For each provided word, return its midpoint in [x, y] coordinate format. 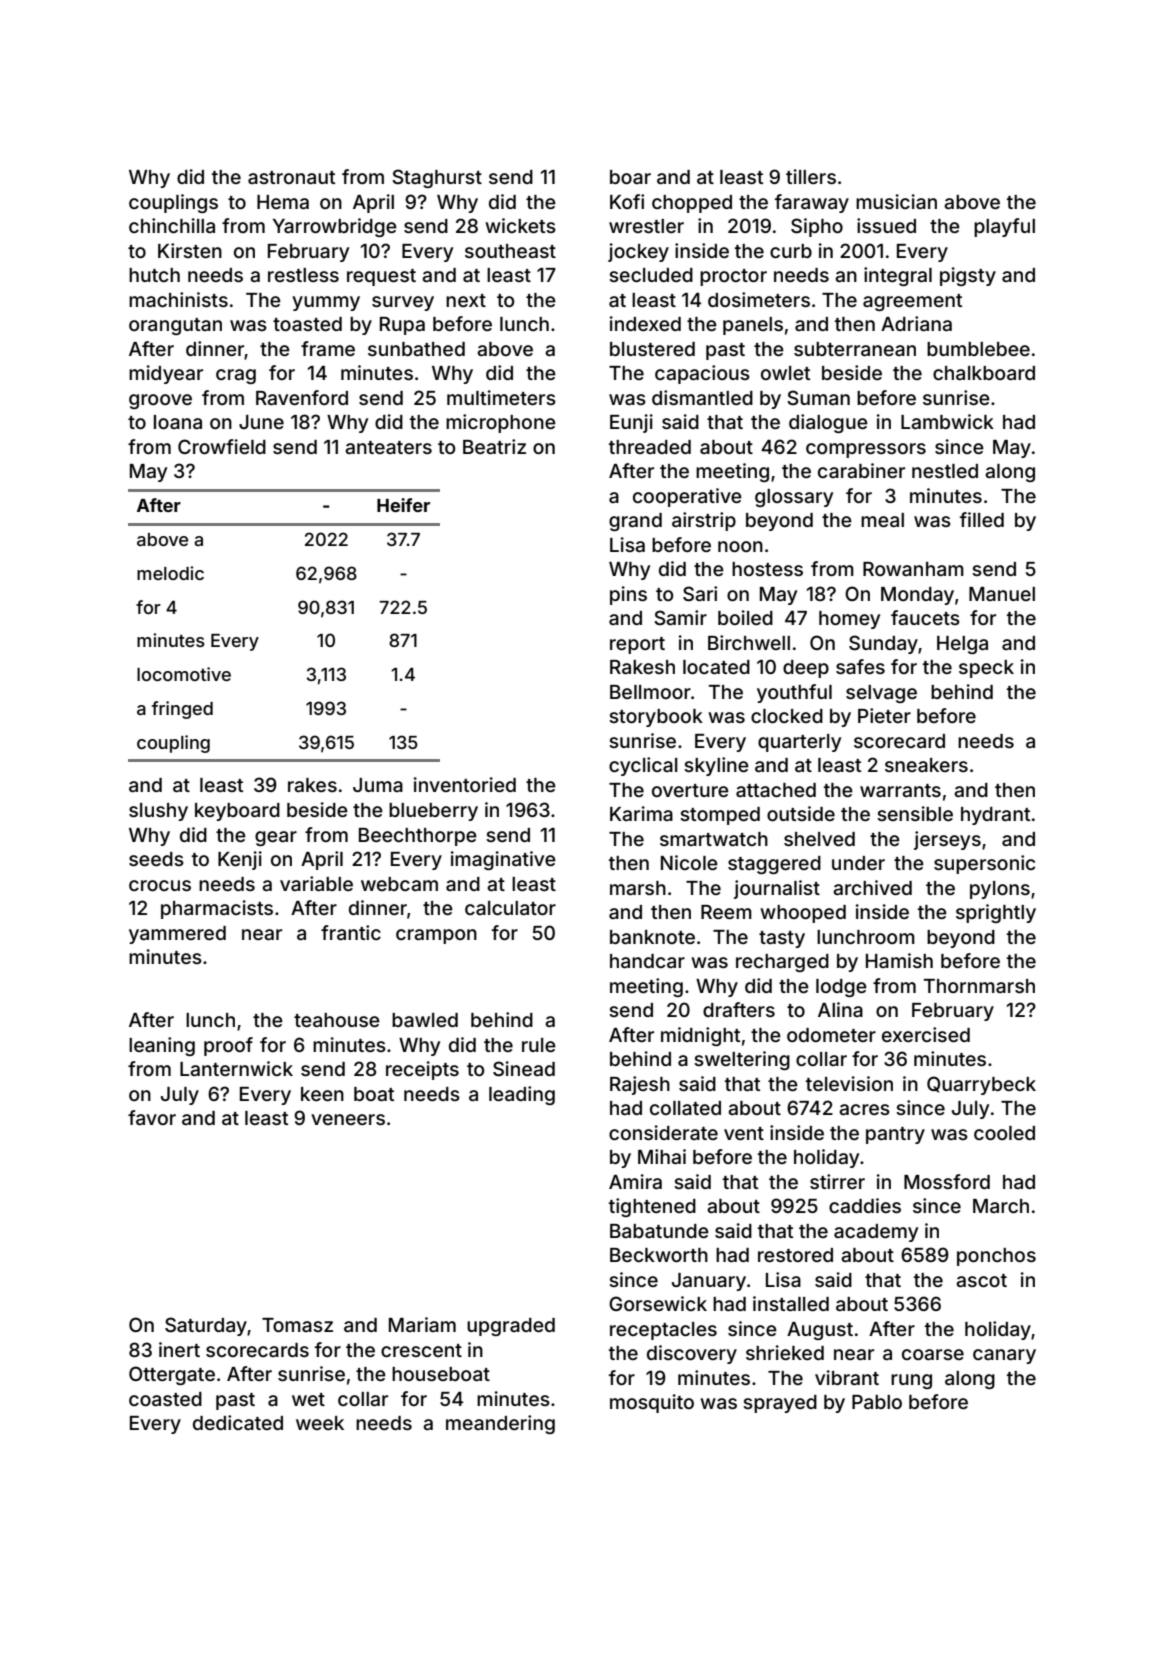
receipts [422, 1070]
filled [982, 519]
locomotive [184, 674]
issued [886, 225]
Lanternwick [236, 1068]
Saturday [206, 1326]
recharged [782, 963]
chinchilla [172, 225]
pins [628, 595]
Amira [635, 1181]
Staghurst [437, 178]
